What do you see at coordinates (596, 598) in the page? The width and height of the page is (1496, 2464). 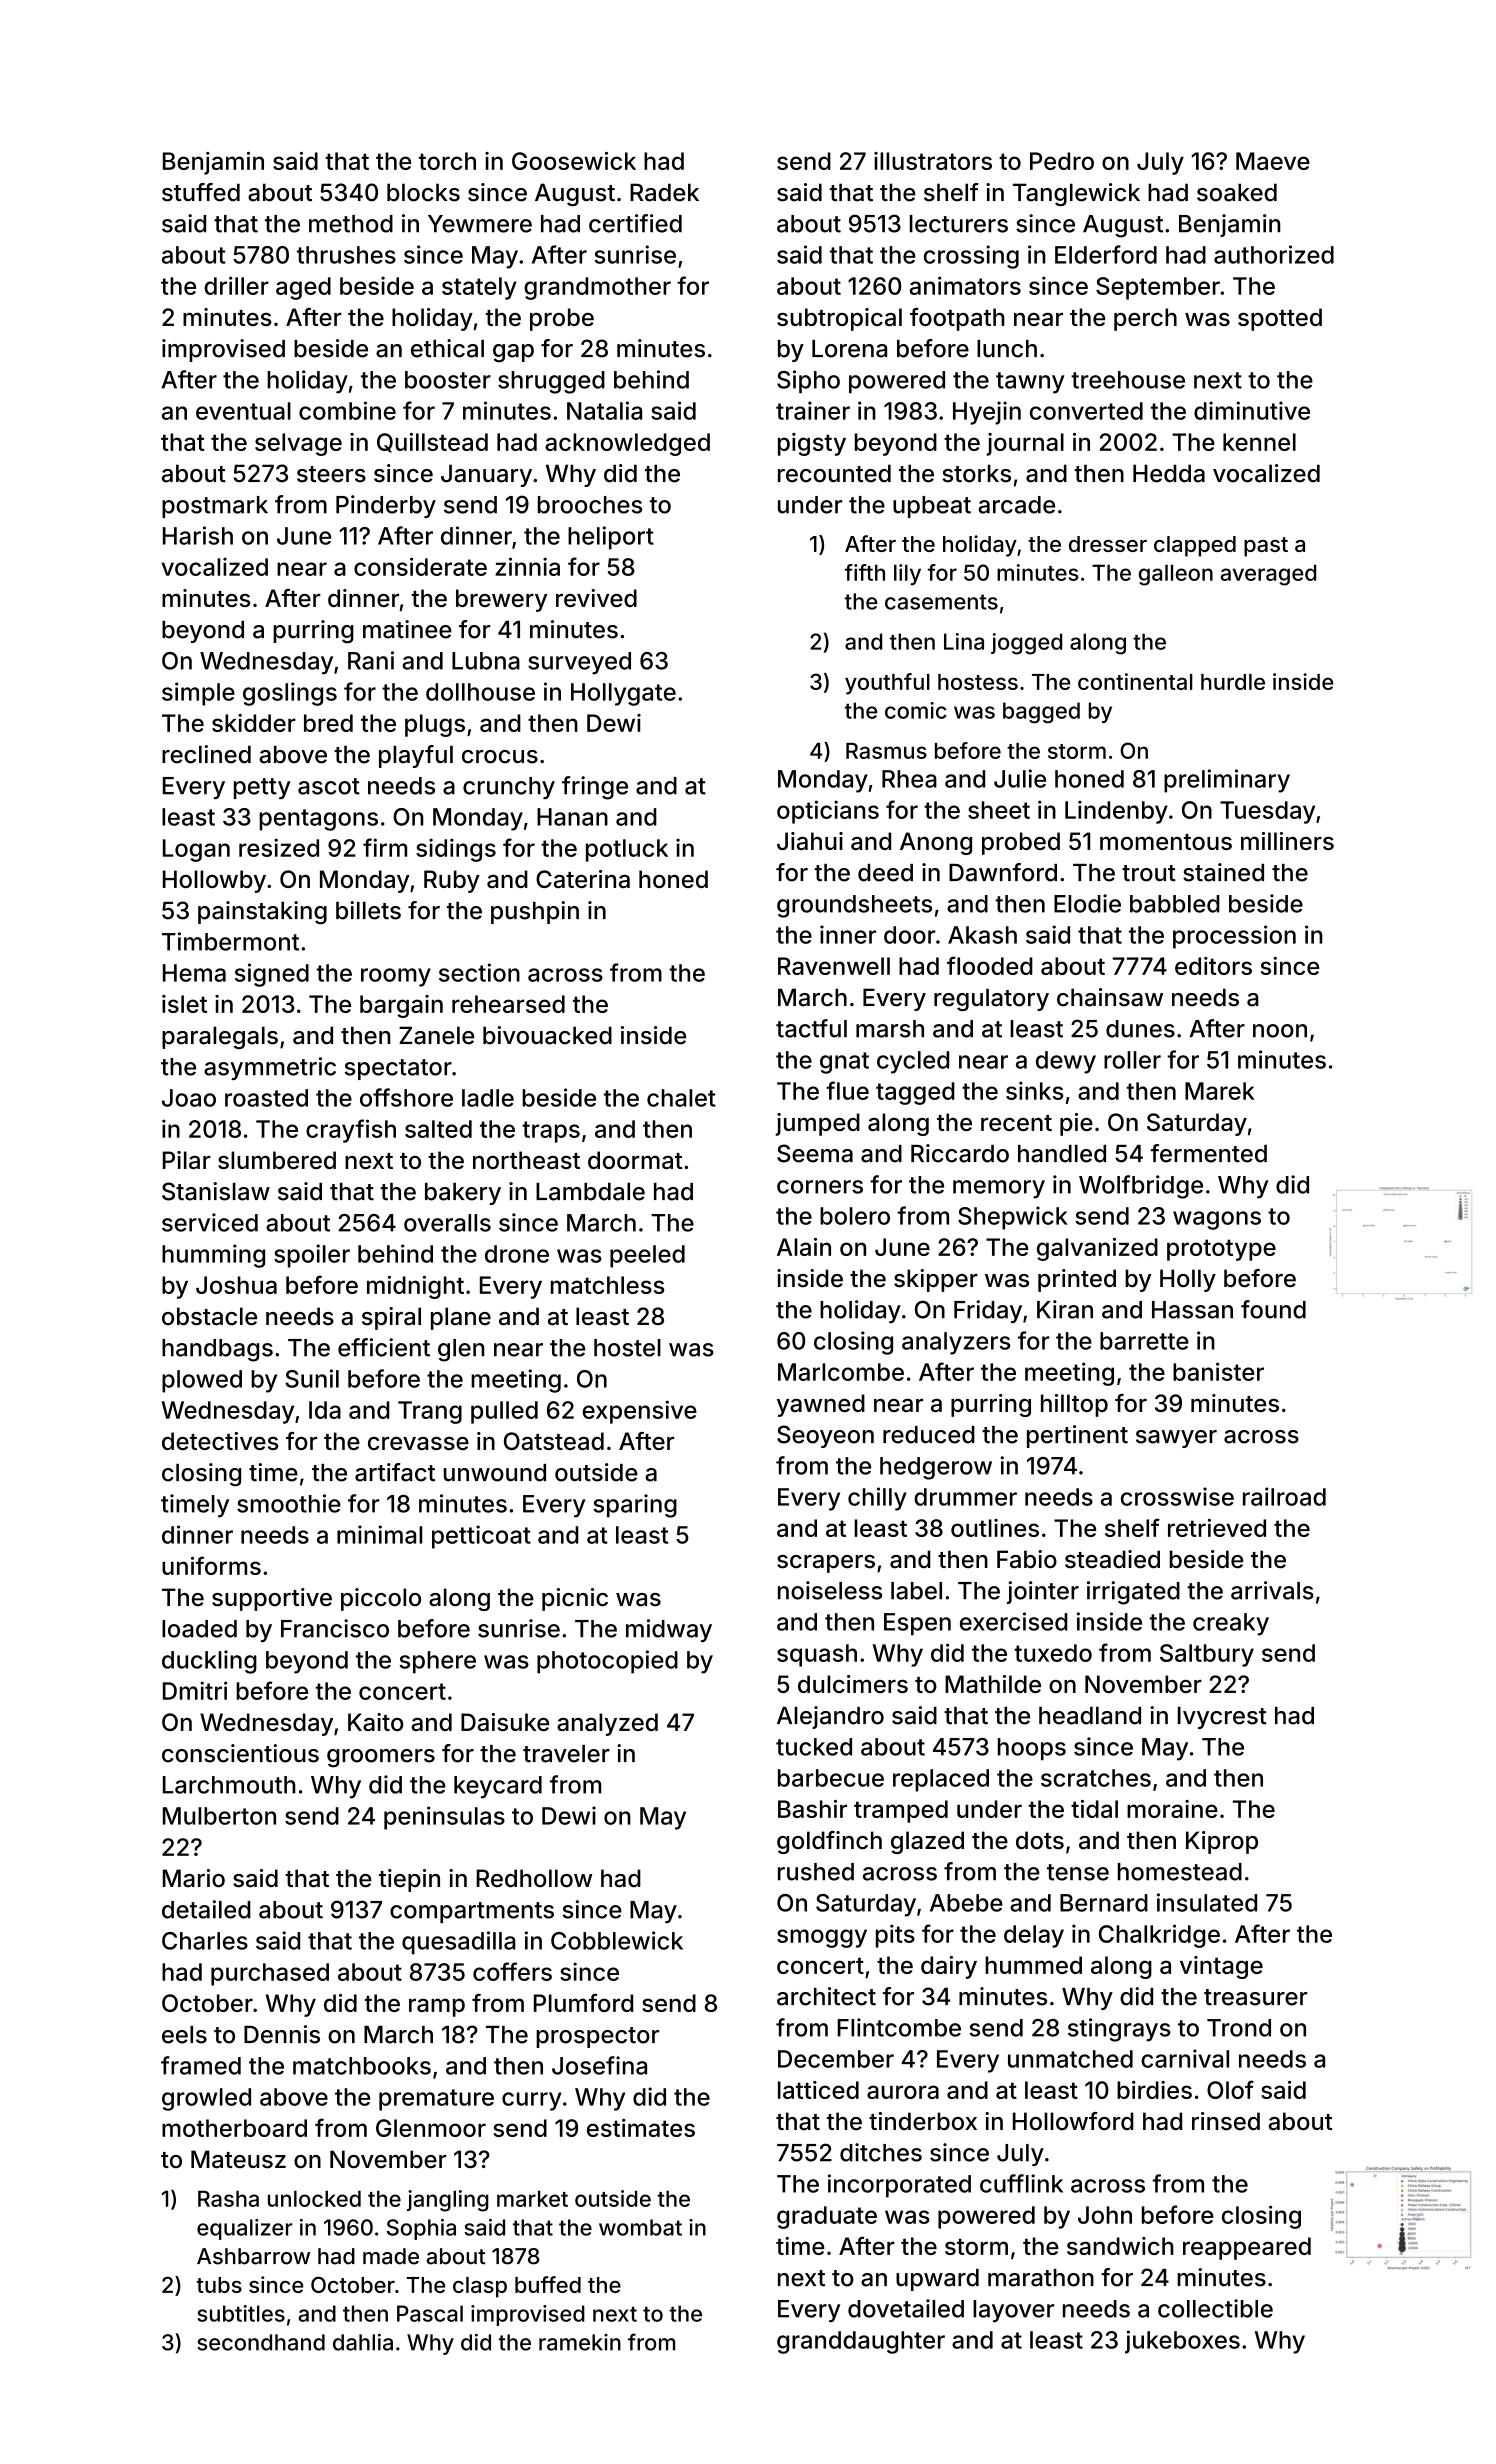 I see `revived` at bounding box center [596, 598].
